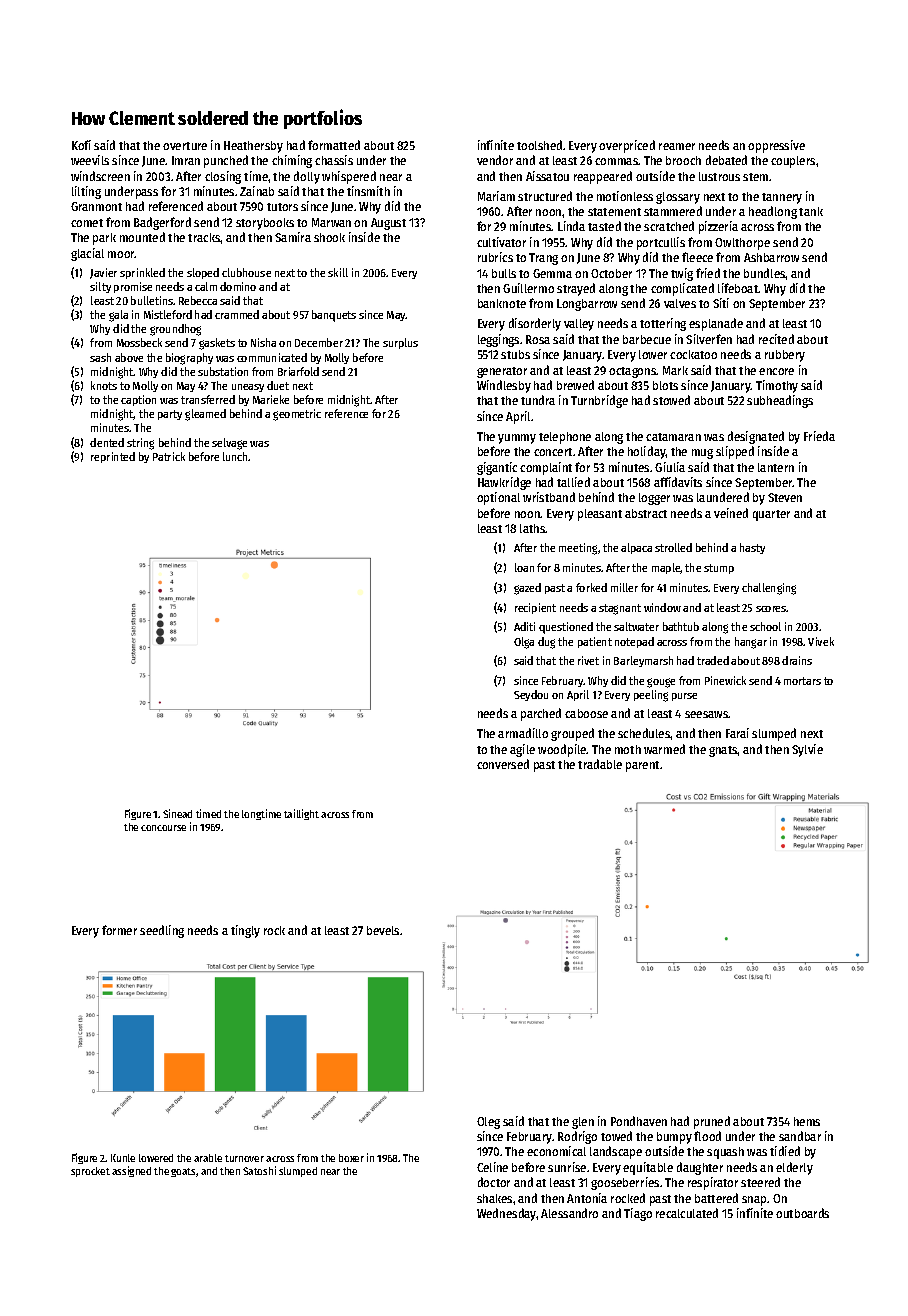 The image size is (908, 1316). What do you see at coordinates (723, 751) in the document?
I see `gnats` at bounding box center [723, 751].
